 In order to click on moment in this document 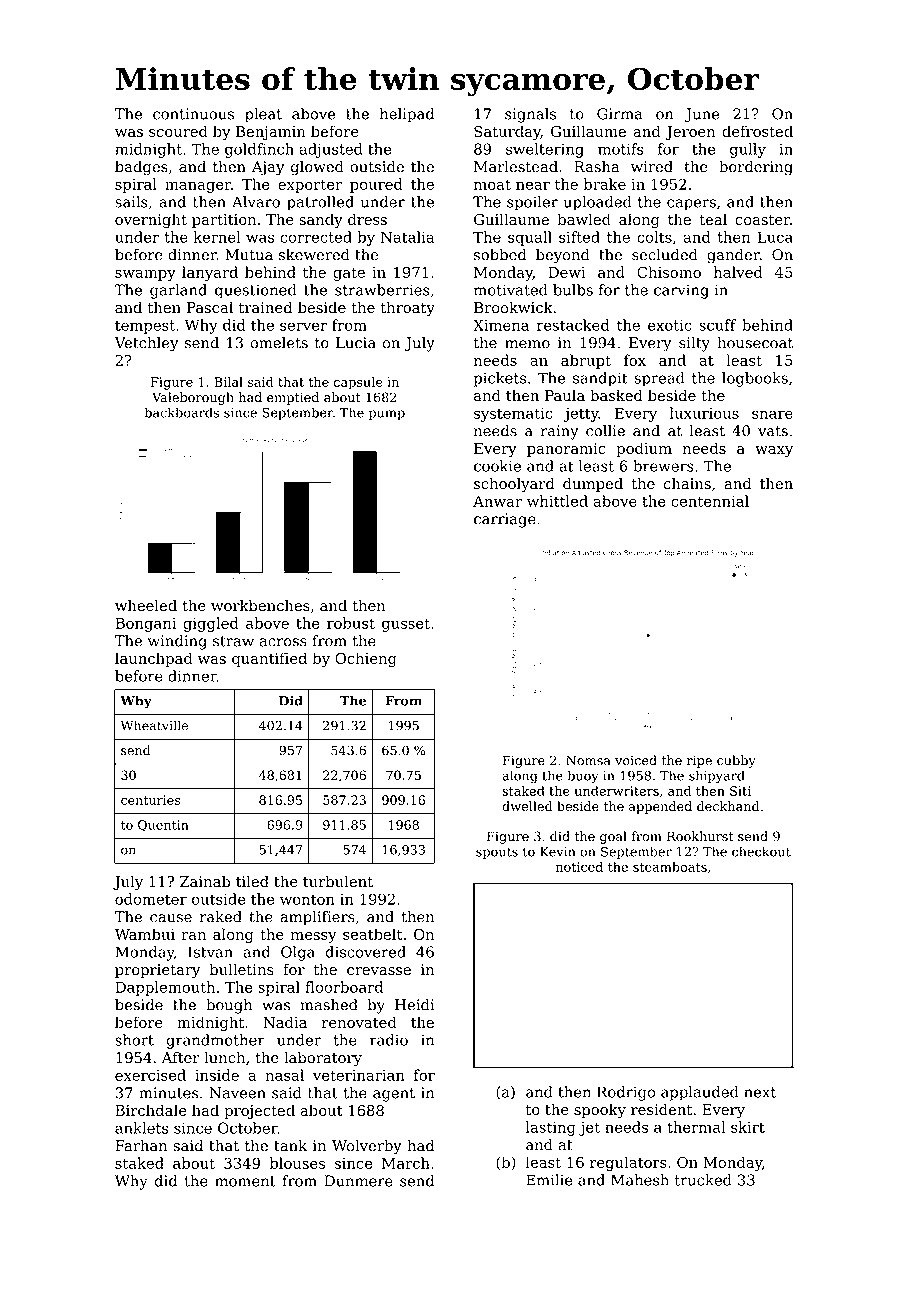, I will do `click(245, 1181)`.
